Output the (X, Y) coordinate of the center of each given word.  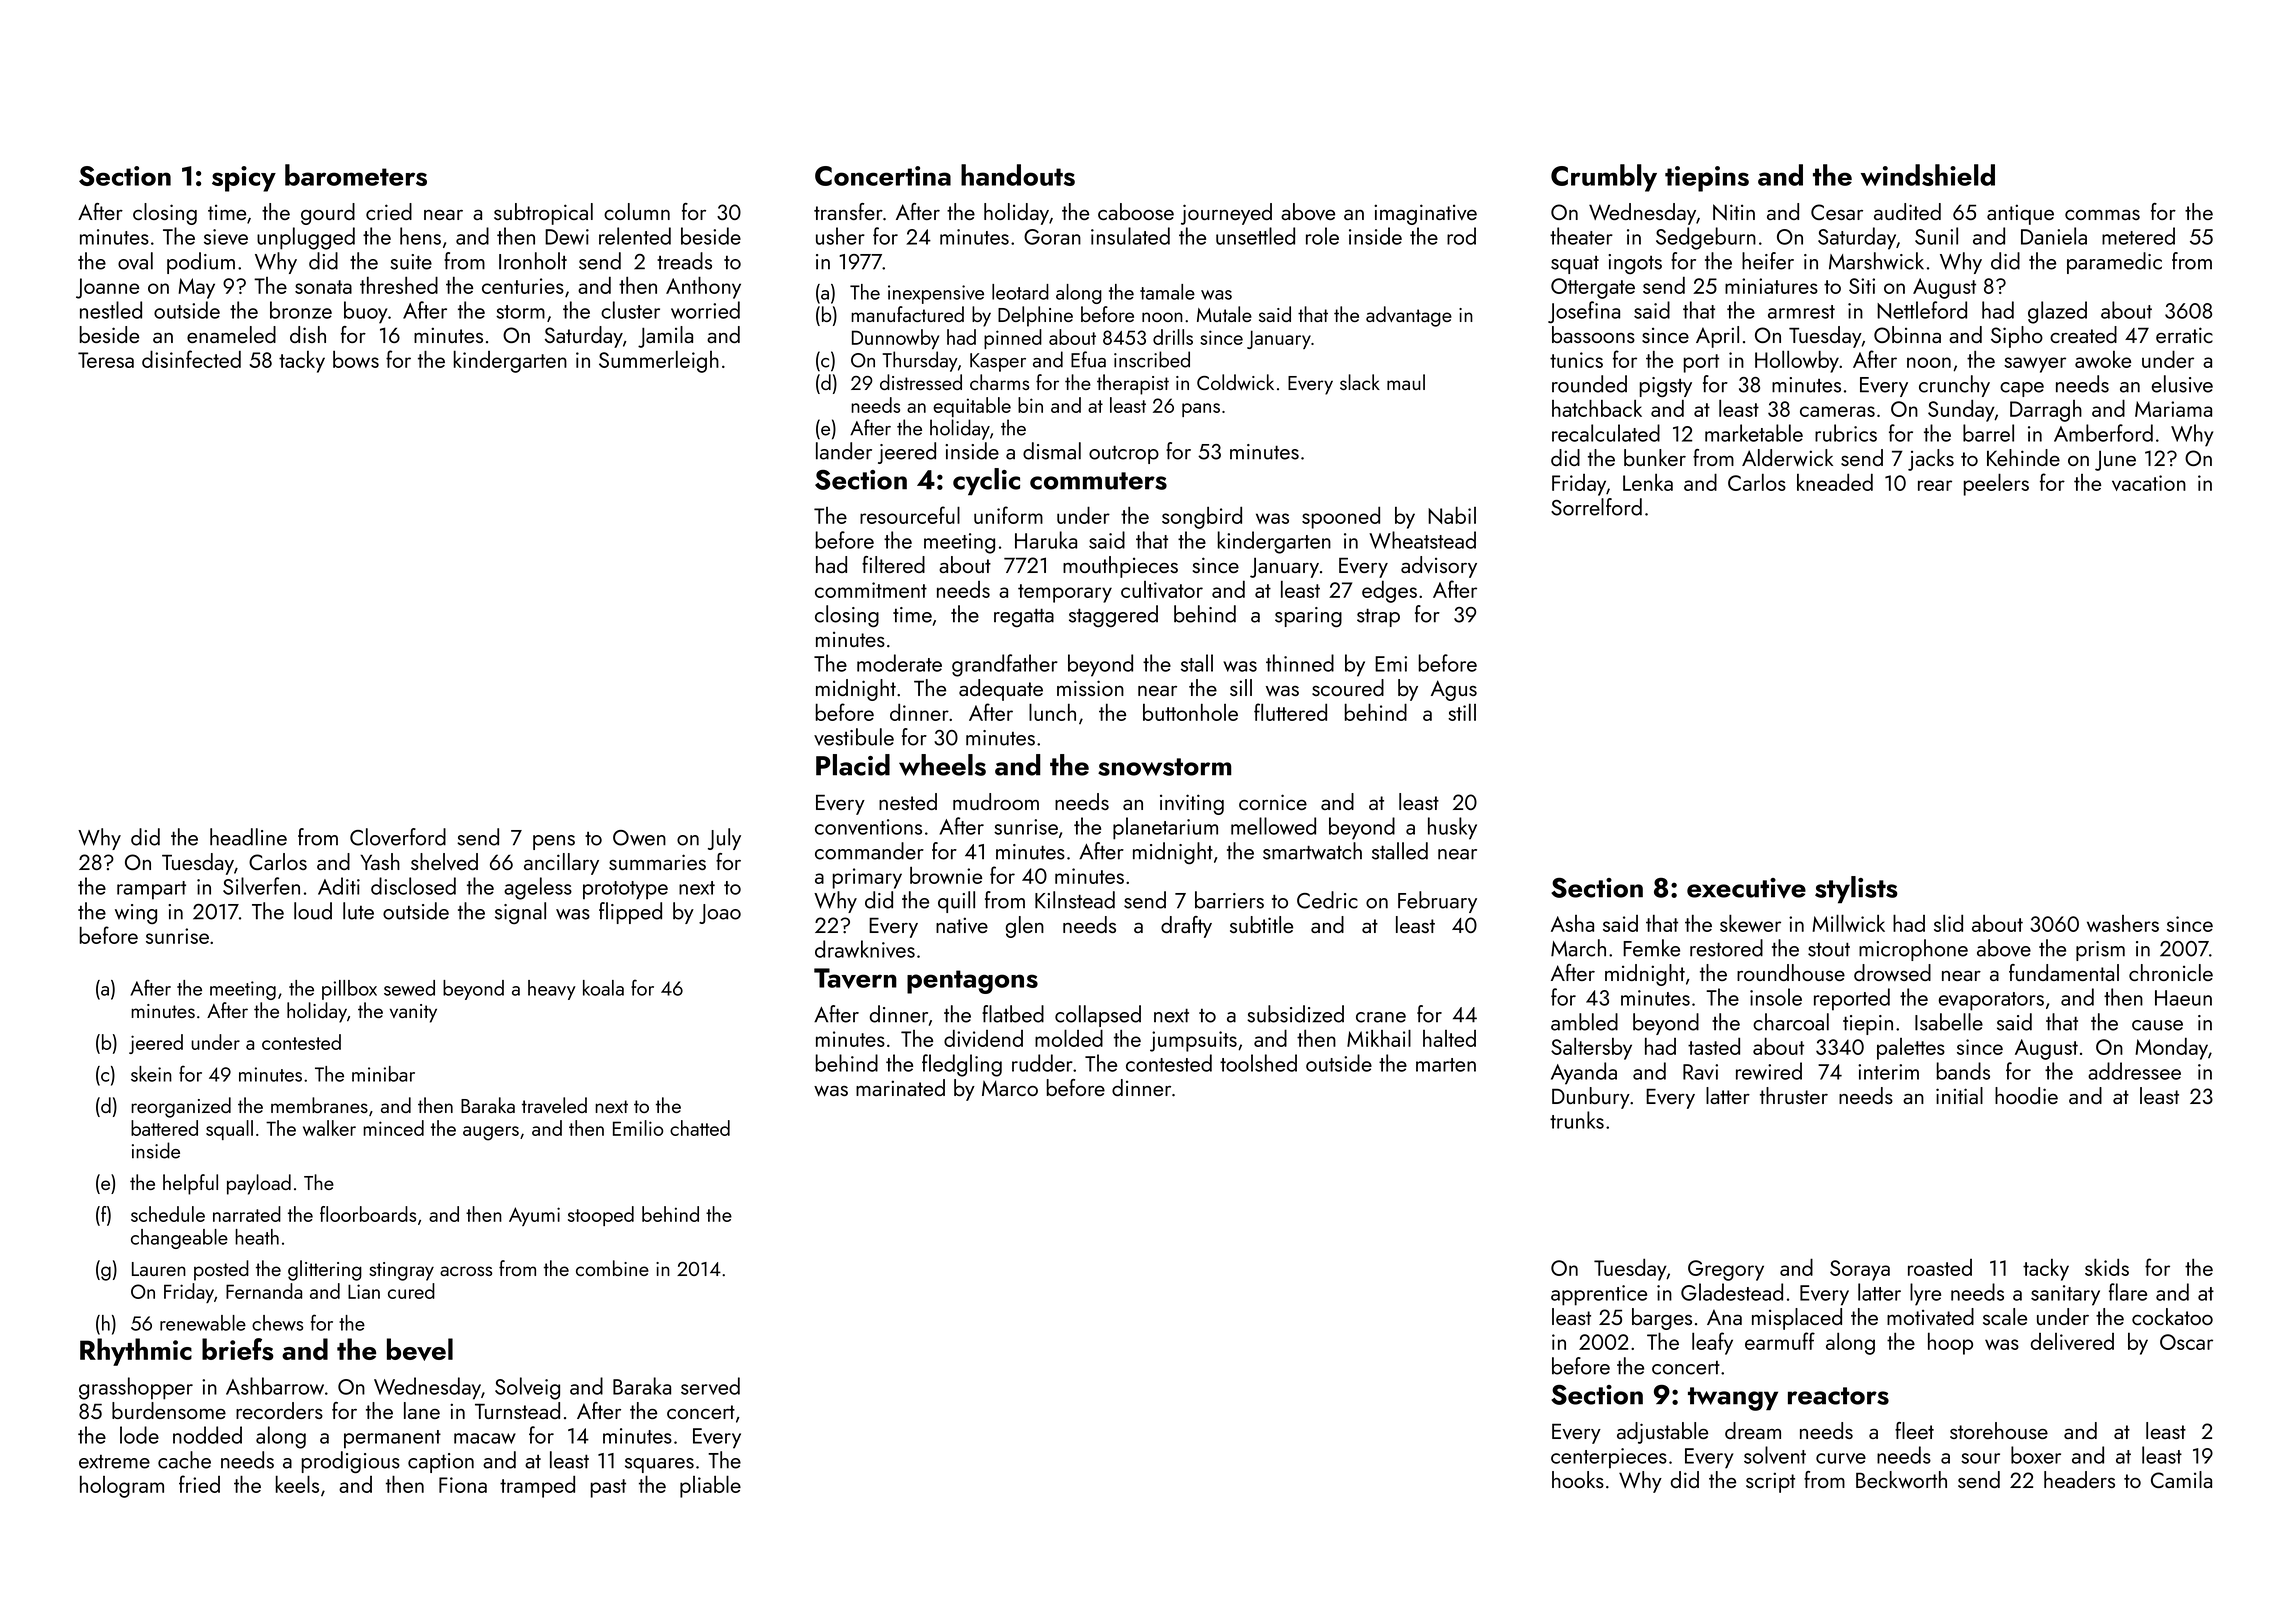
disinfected (191, 359)
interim (1888, 1072)
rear (1935, 485)
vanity (413, 1013)
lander (844, 451)
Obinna (1907, 334)
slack (1360, 382)
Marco (1010, 1088)
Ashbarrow (275, 1386)
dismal (1052, 451)
